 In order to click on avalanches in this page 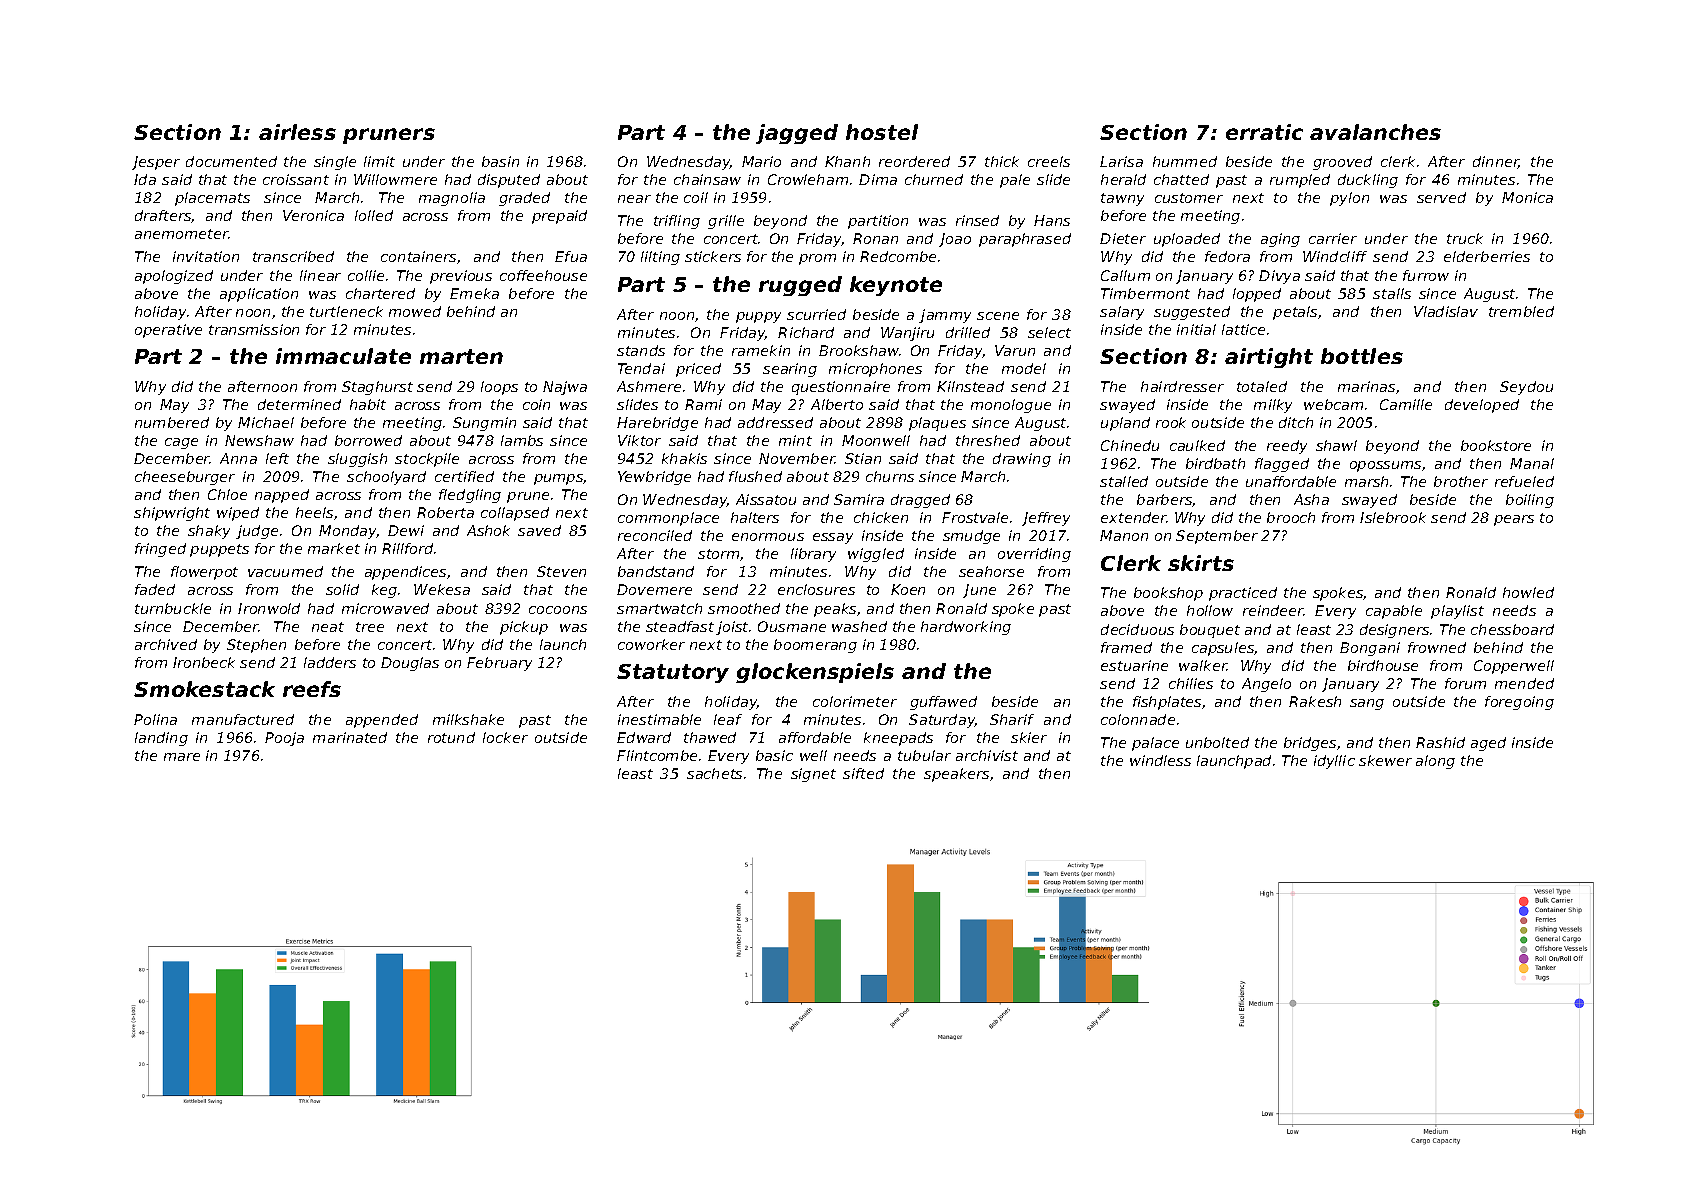, I will do `click(1375, 132)`.
